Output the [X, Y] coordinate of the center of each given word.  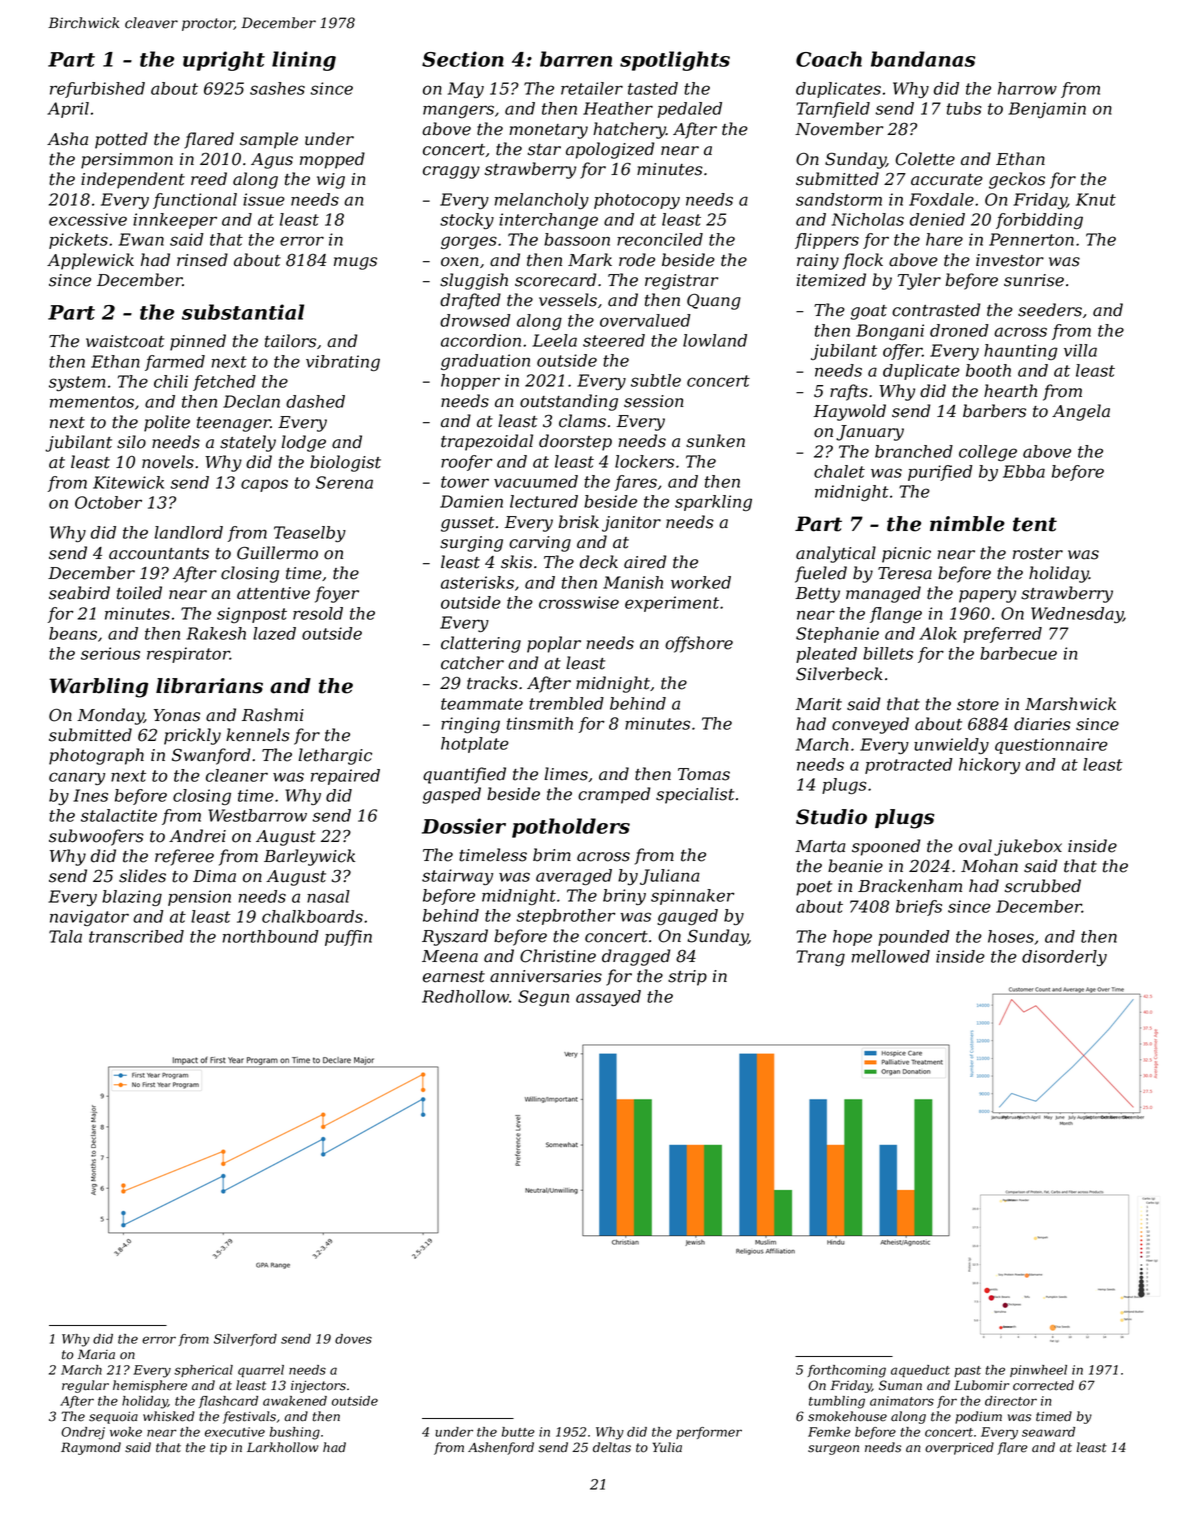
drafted [470, 301]
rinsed [202, 260]
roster [1038, 554]
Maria [96, 1354]
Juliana [670, 877]
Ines [90, 795]
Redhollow [465, 996]
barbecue [1018, 653]
